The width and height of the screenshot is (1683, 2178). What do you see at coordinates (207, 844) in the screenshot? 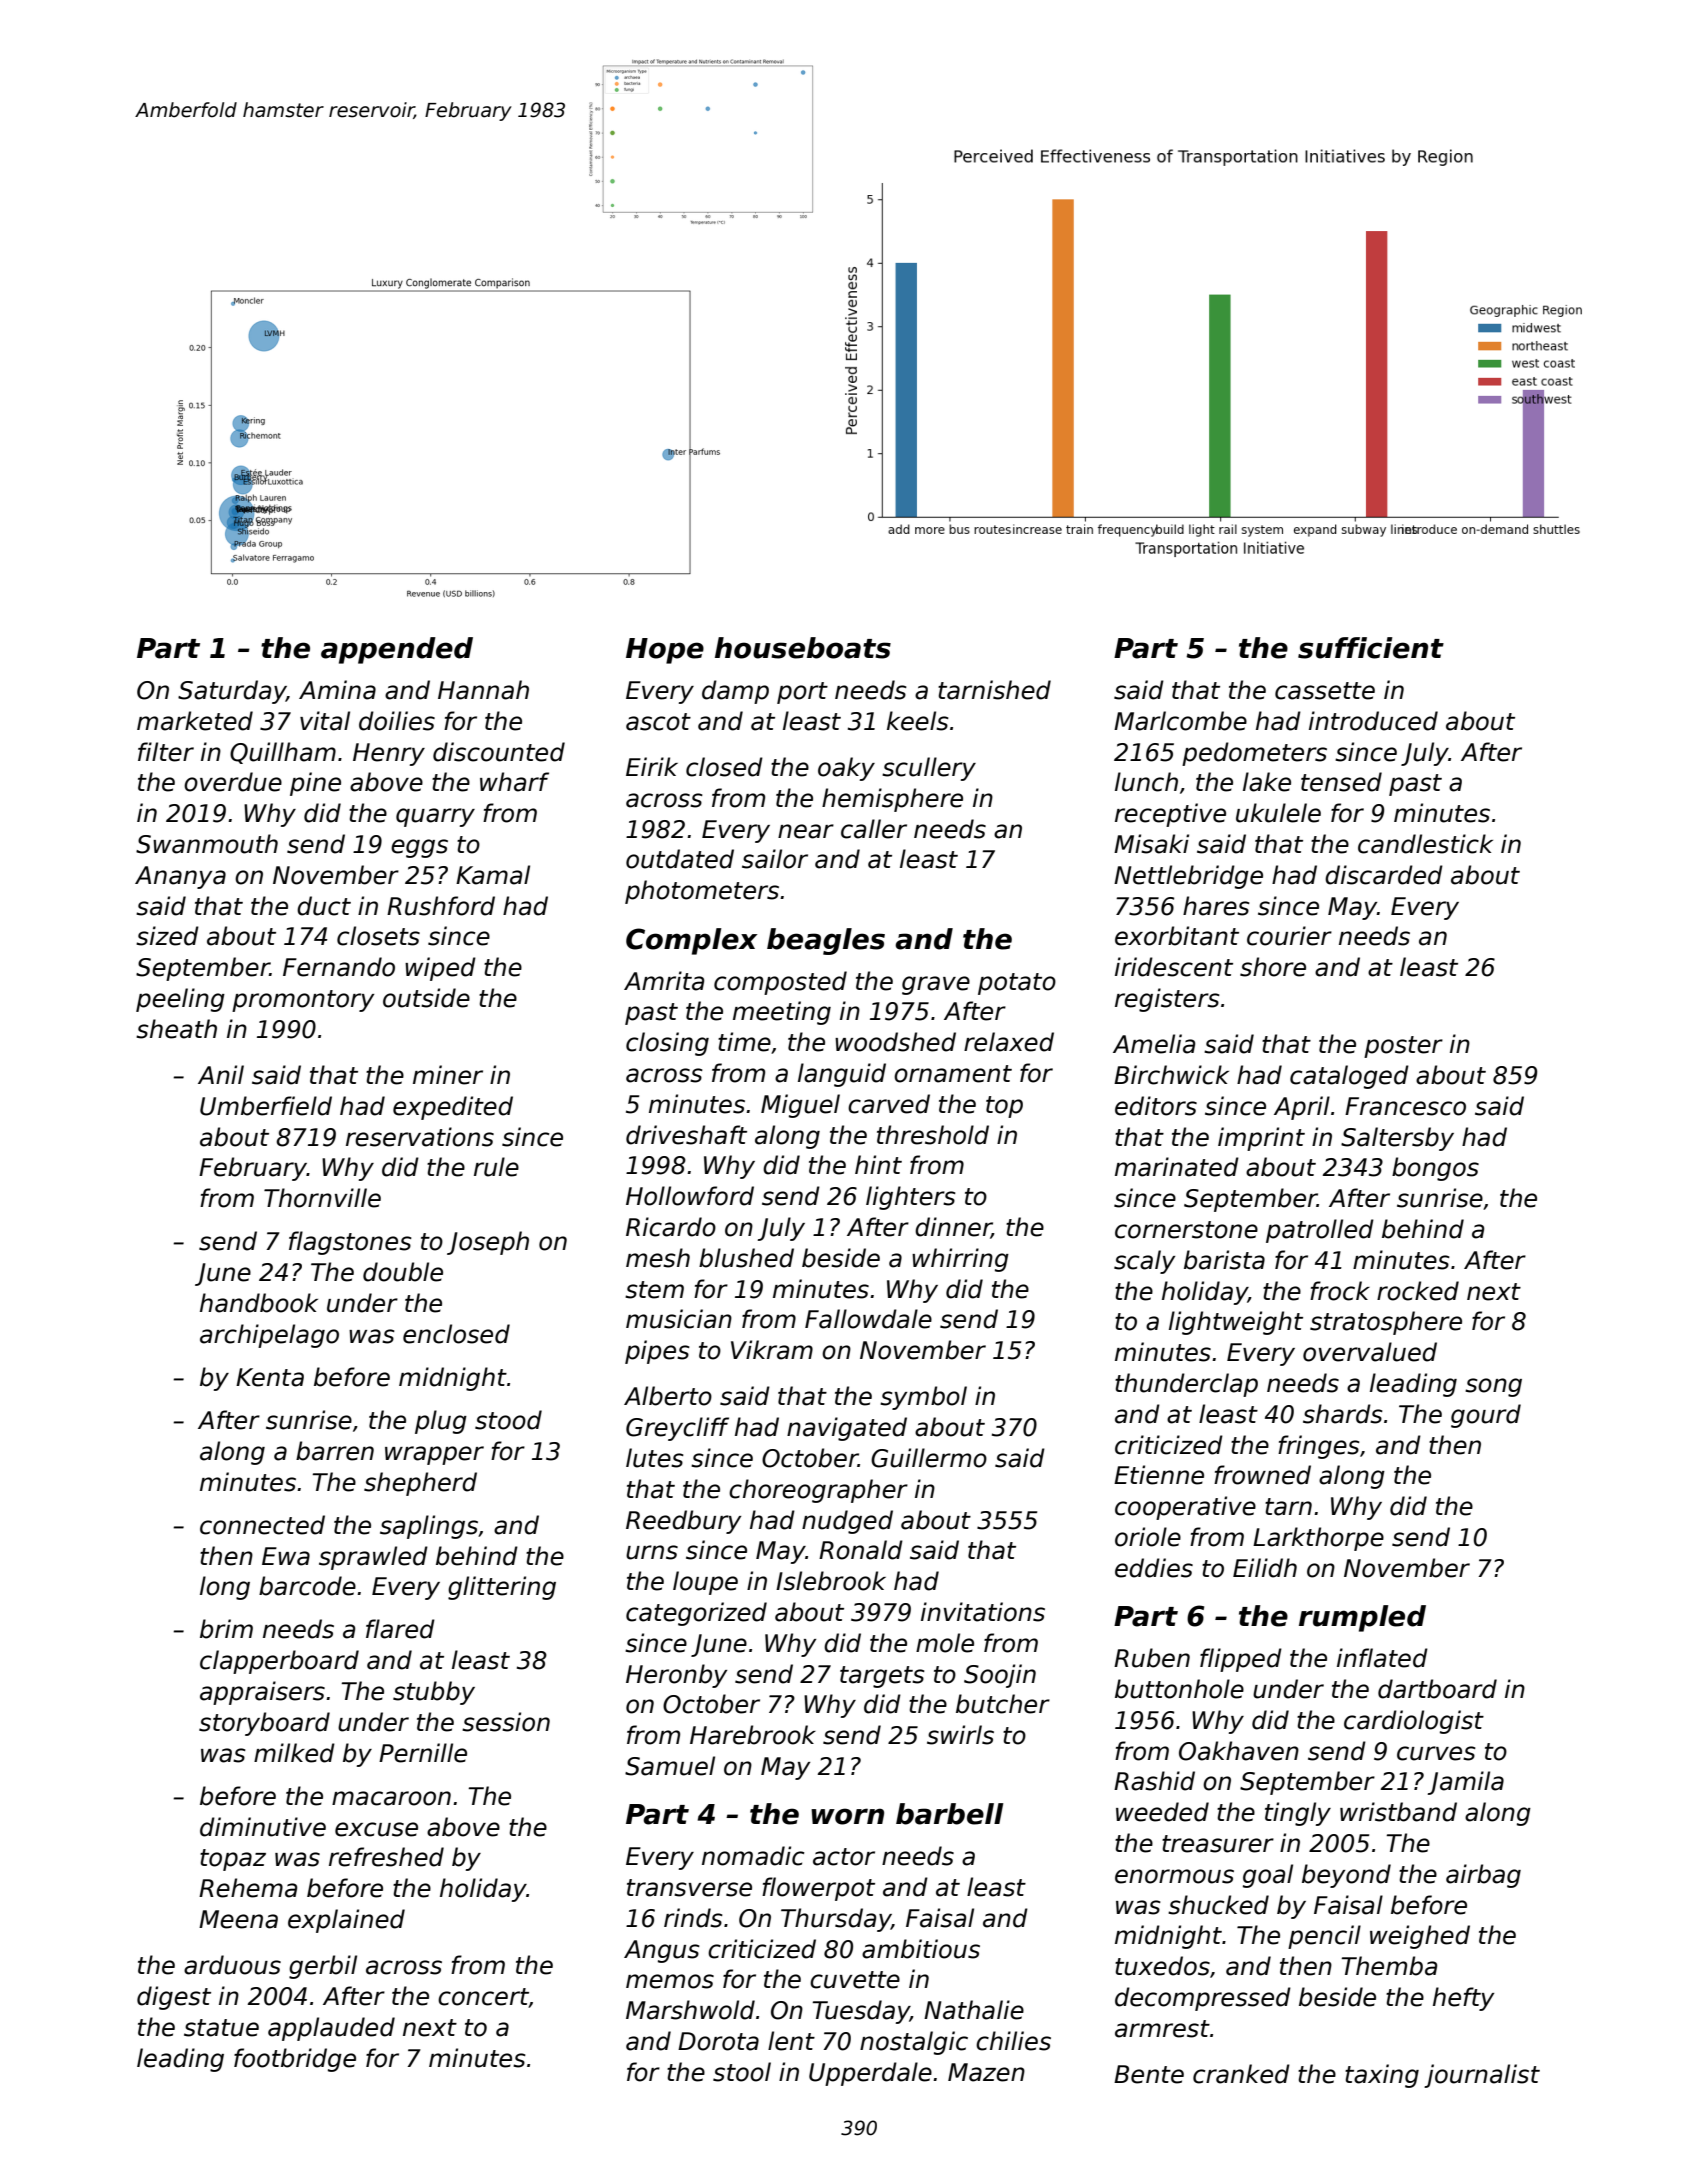
I see `Swanmouth` at bounding box center [207, 844].
